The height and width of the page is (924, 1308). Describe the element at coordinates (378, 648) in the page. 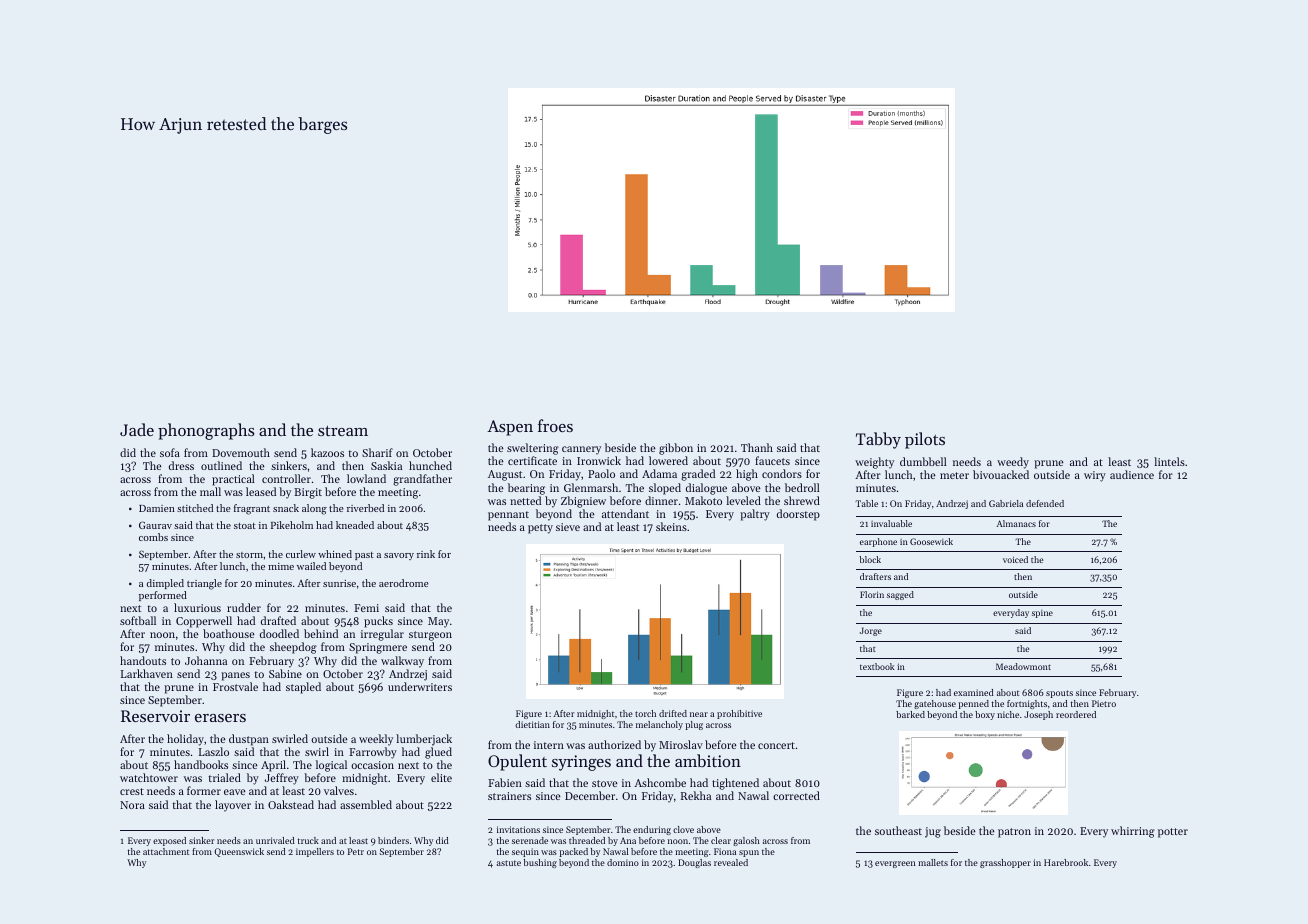

I see `Springmere` at that location.
